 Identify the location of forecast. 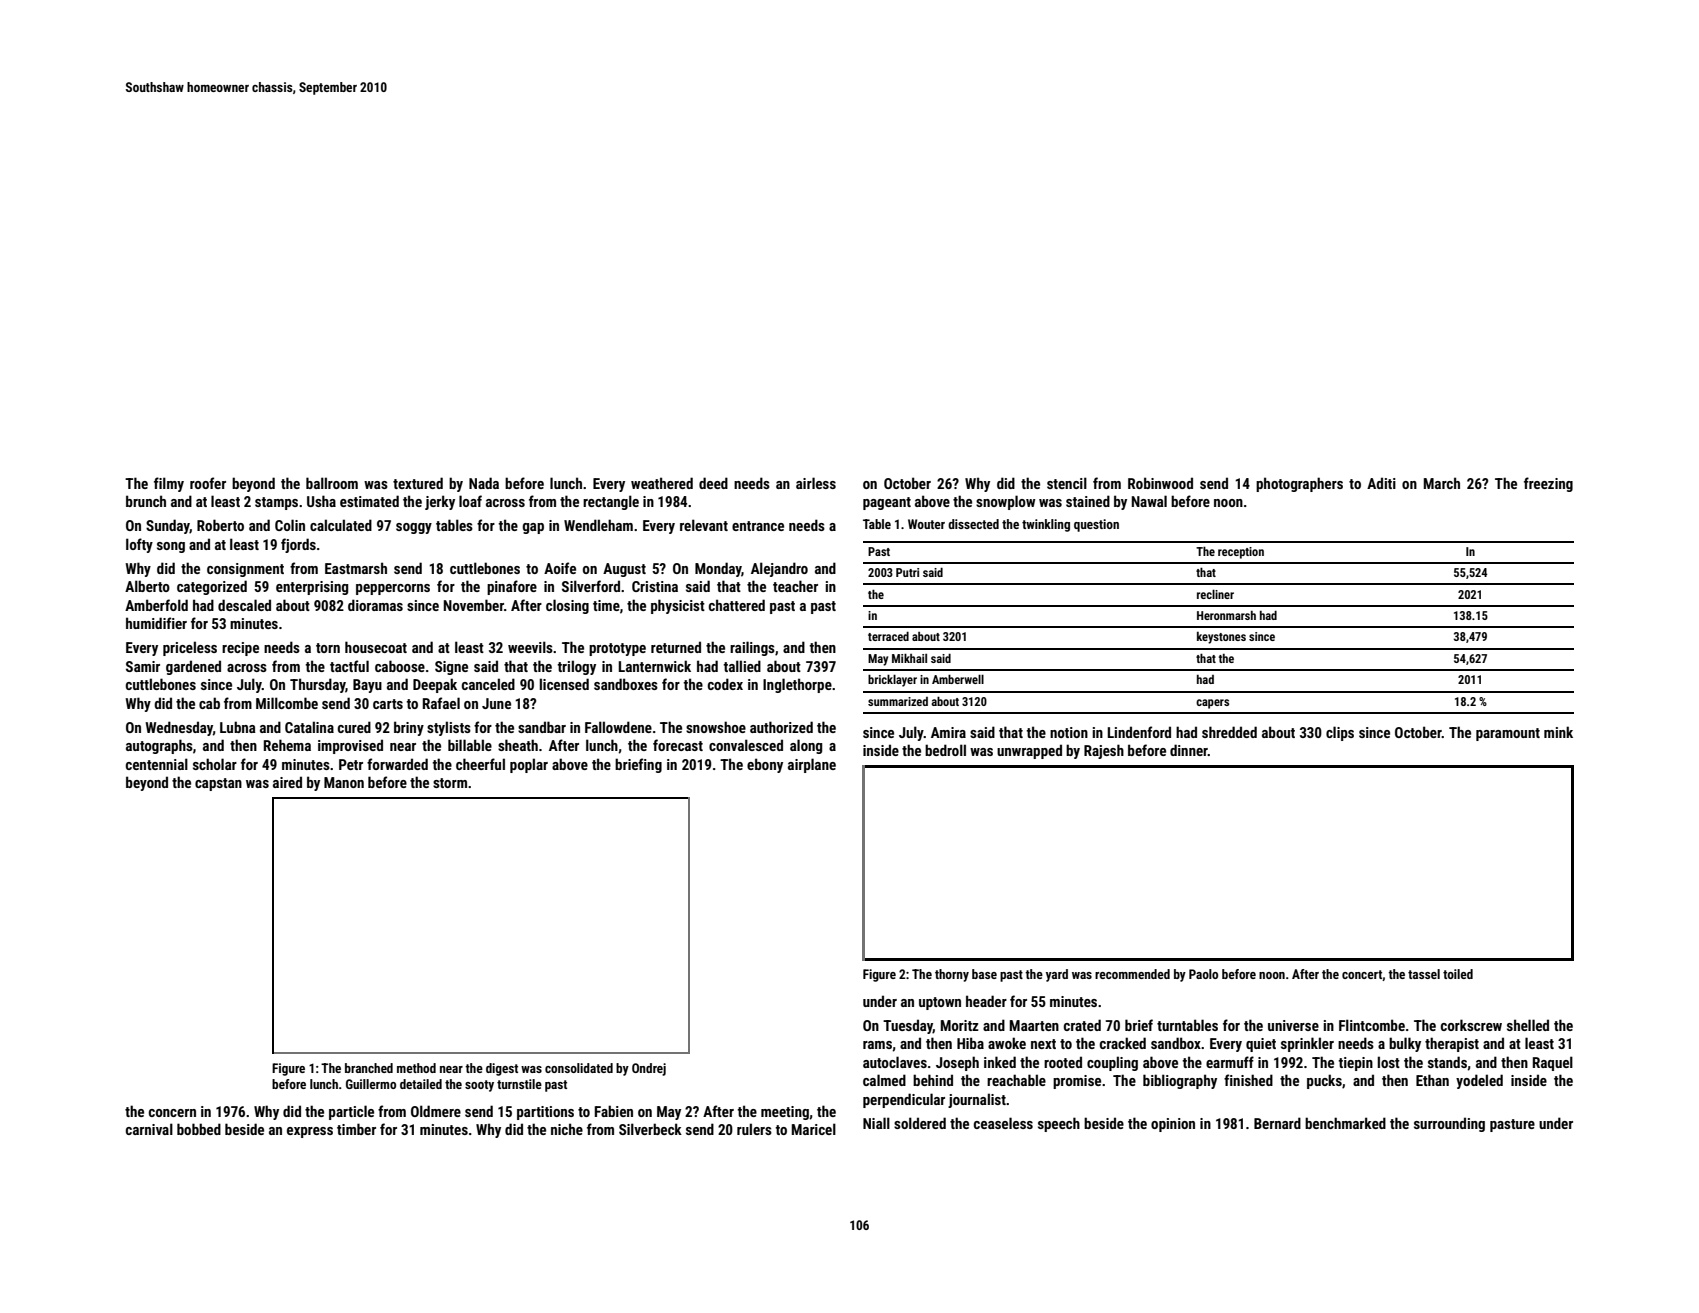
(678, 745).
